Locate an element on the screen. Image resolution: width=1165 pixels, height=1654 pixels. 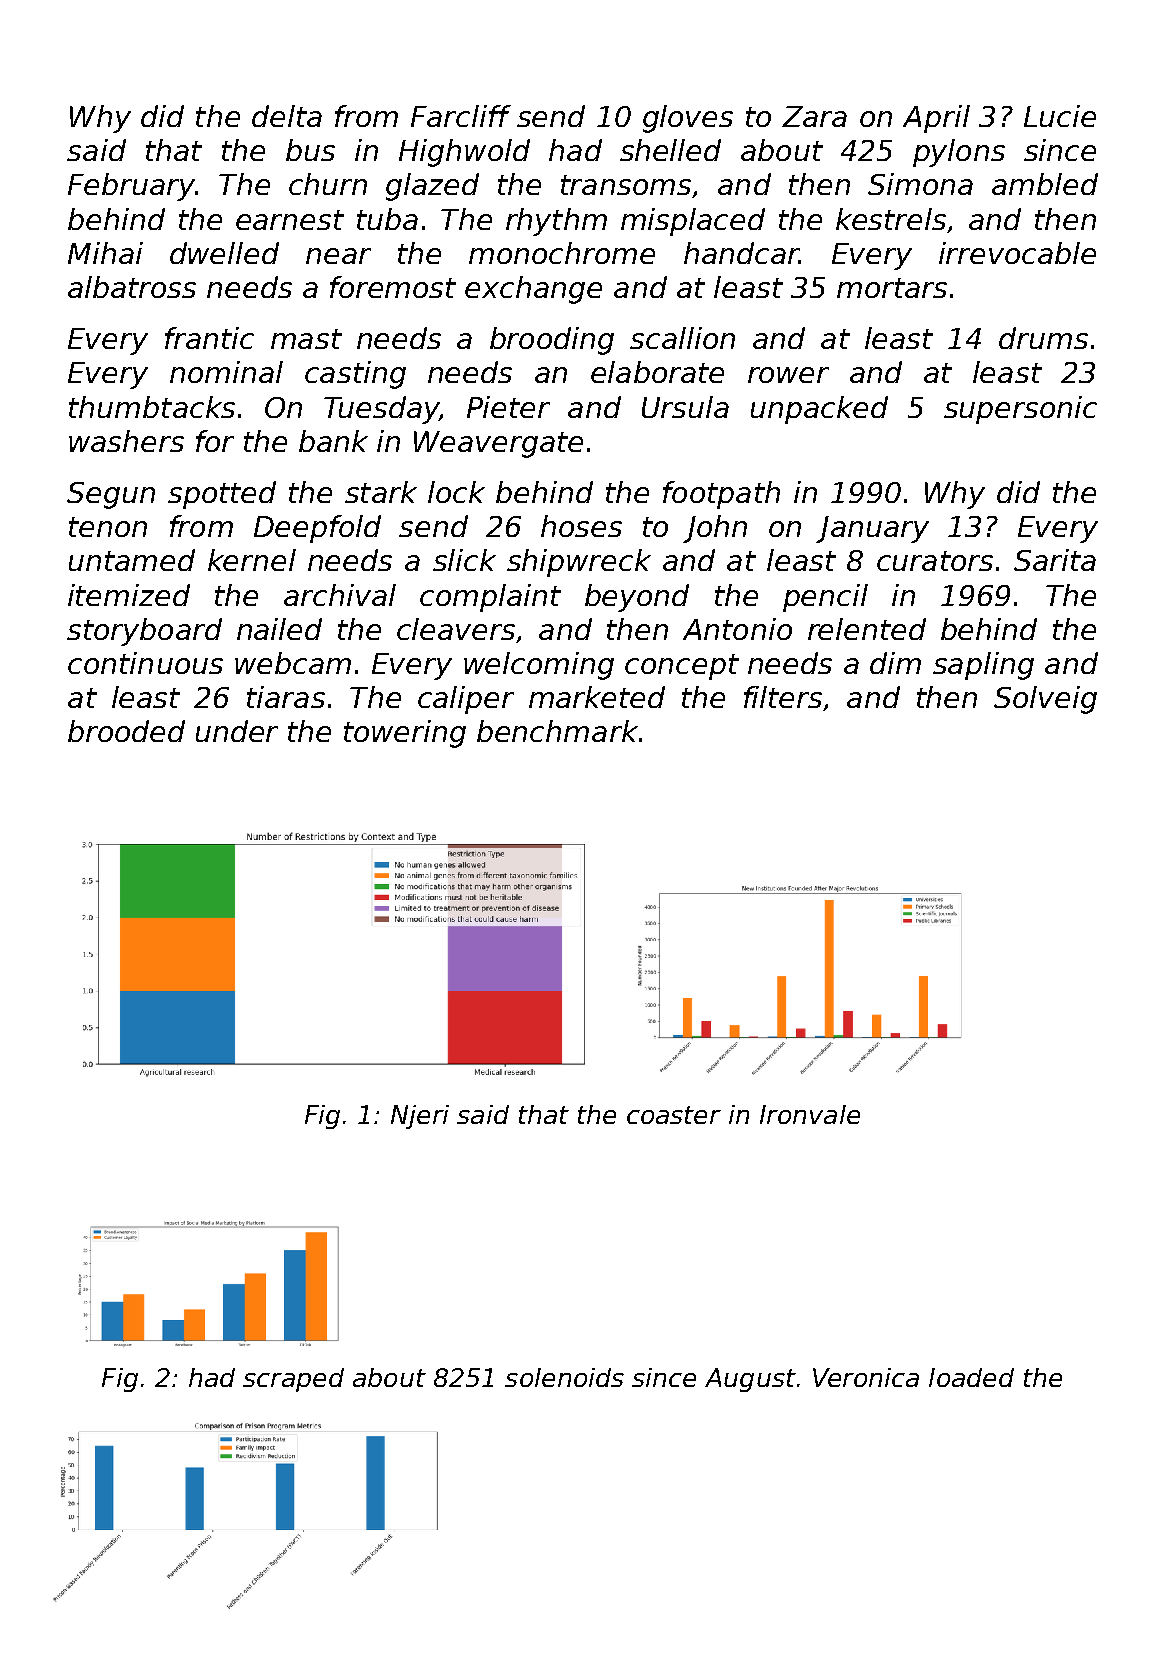
delta is located at coordinates (287, 116).
